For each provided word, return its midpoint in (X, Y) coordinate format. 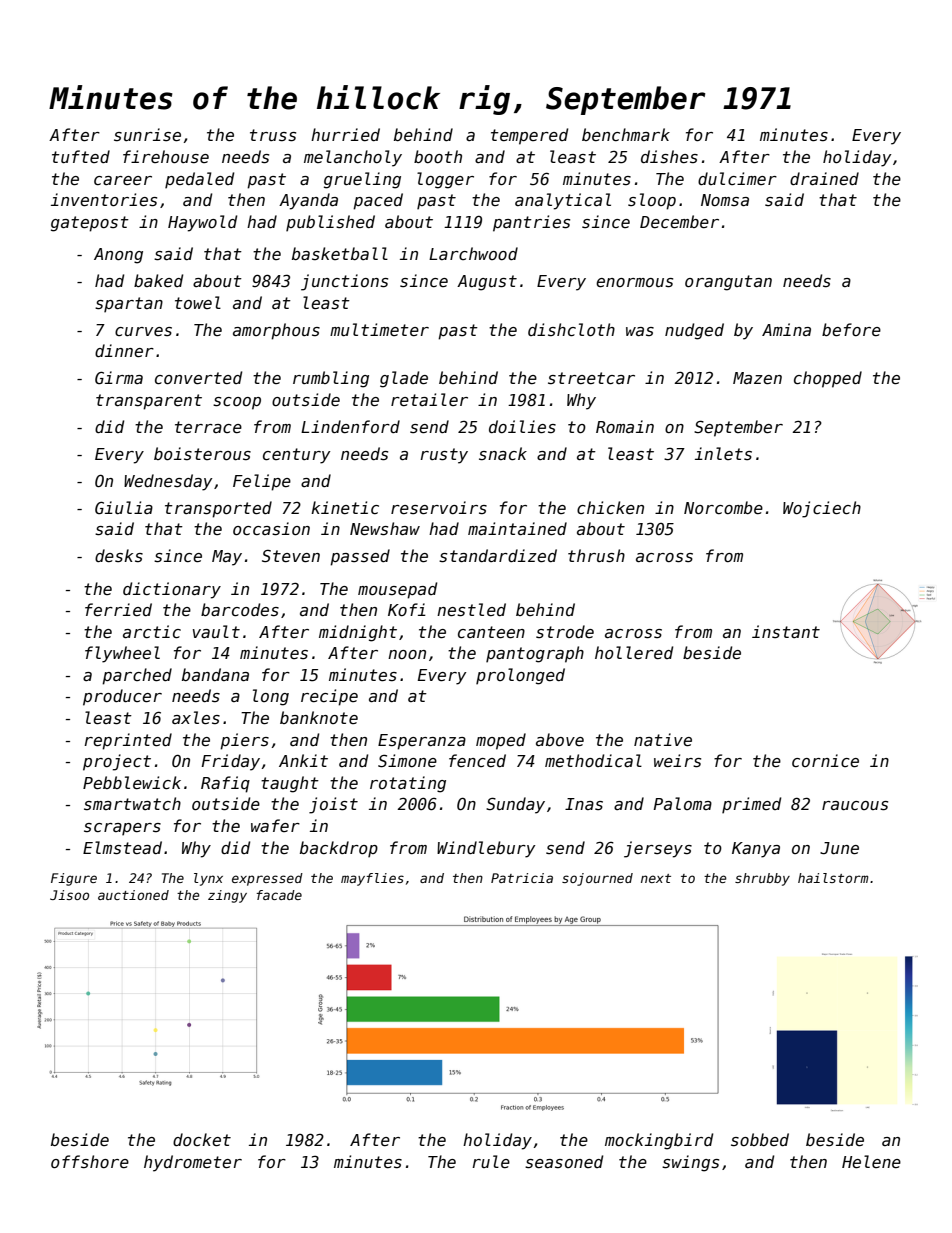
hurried (345, 134)
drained (824, 178)
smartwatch (132, 803)
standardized (498, 556)
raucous (855, 806)
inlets (723, 453)
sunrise (147, 134)
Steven (291, 556)
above (560, 739)
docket (202, 1139)
